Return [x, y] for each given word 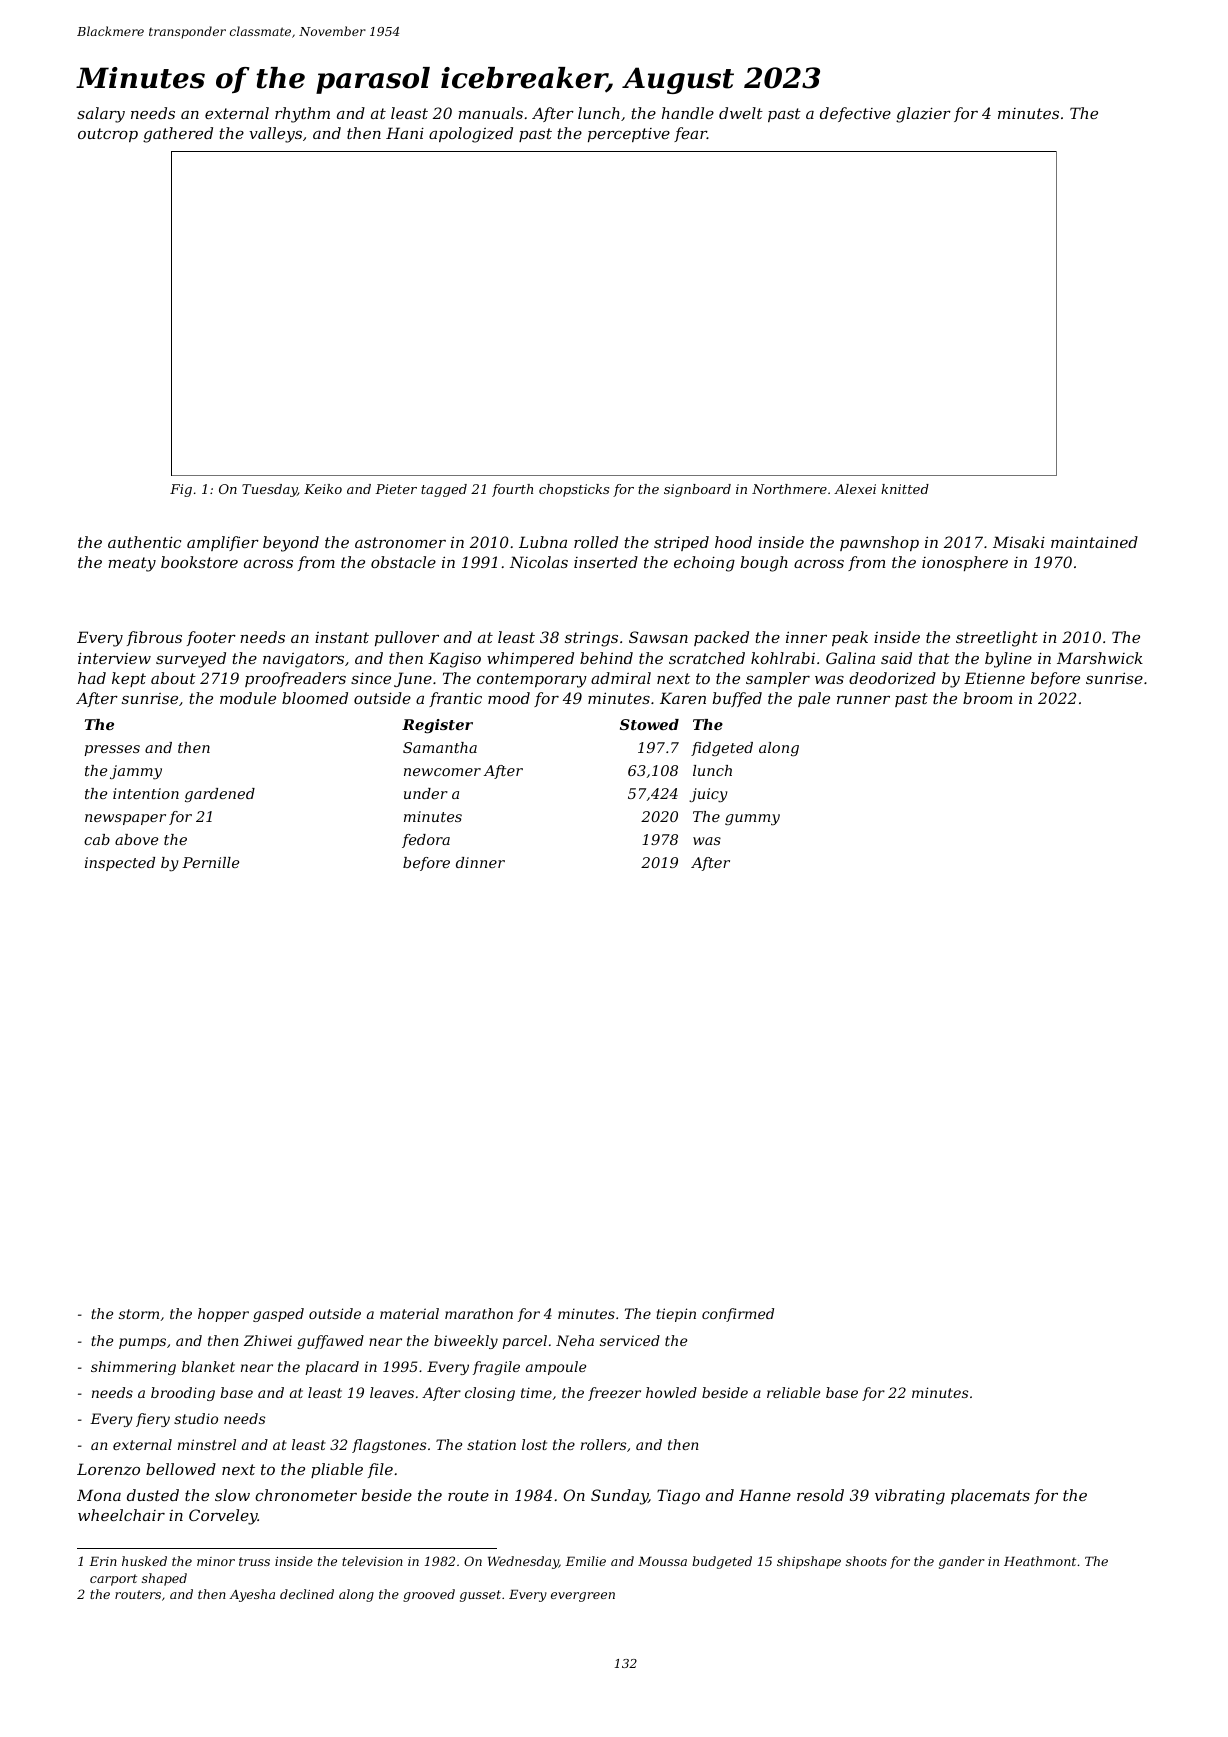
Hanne [765, 1495]
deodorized [892, 678]
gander [961, 1562]
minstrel [207, 1444]
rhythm [302, 115]
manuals [490, 113]
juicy [708, 795]
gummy [752, 820]
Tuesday [269, 490]
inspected [120, 864]
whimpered [530, 659]
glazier [923, 115]
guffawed [330, 1342]
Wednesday [523, 1562]
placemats [990, 1496]
